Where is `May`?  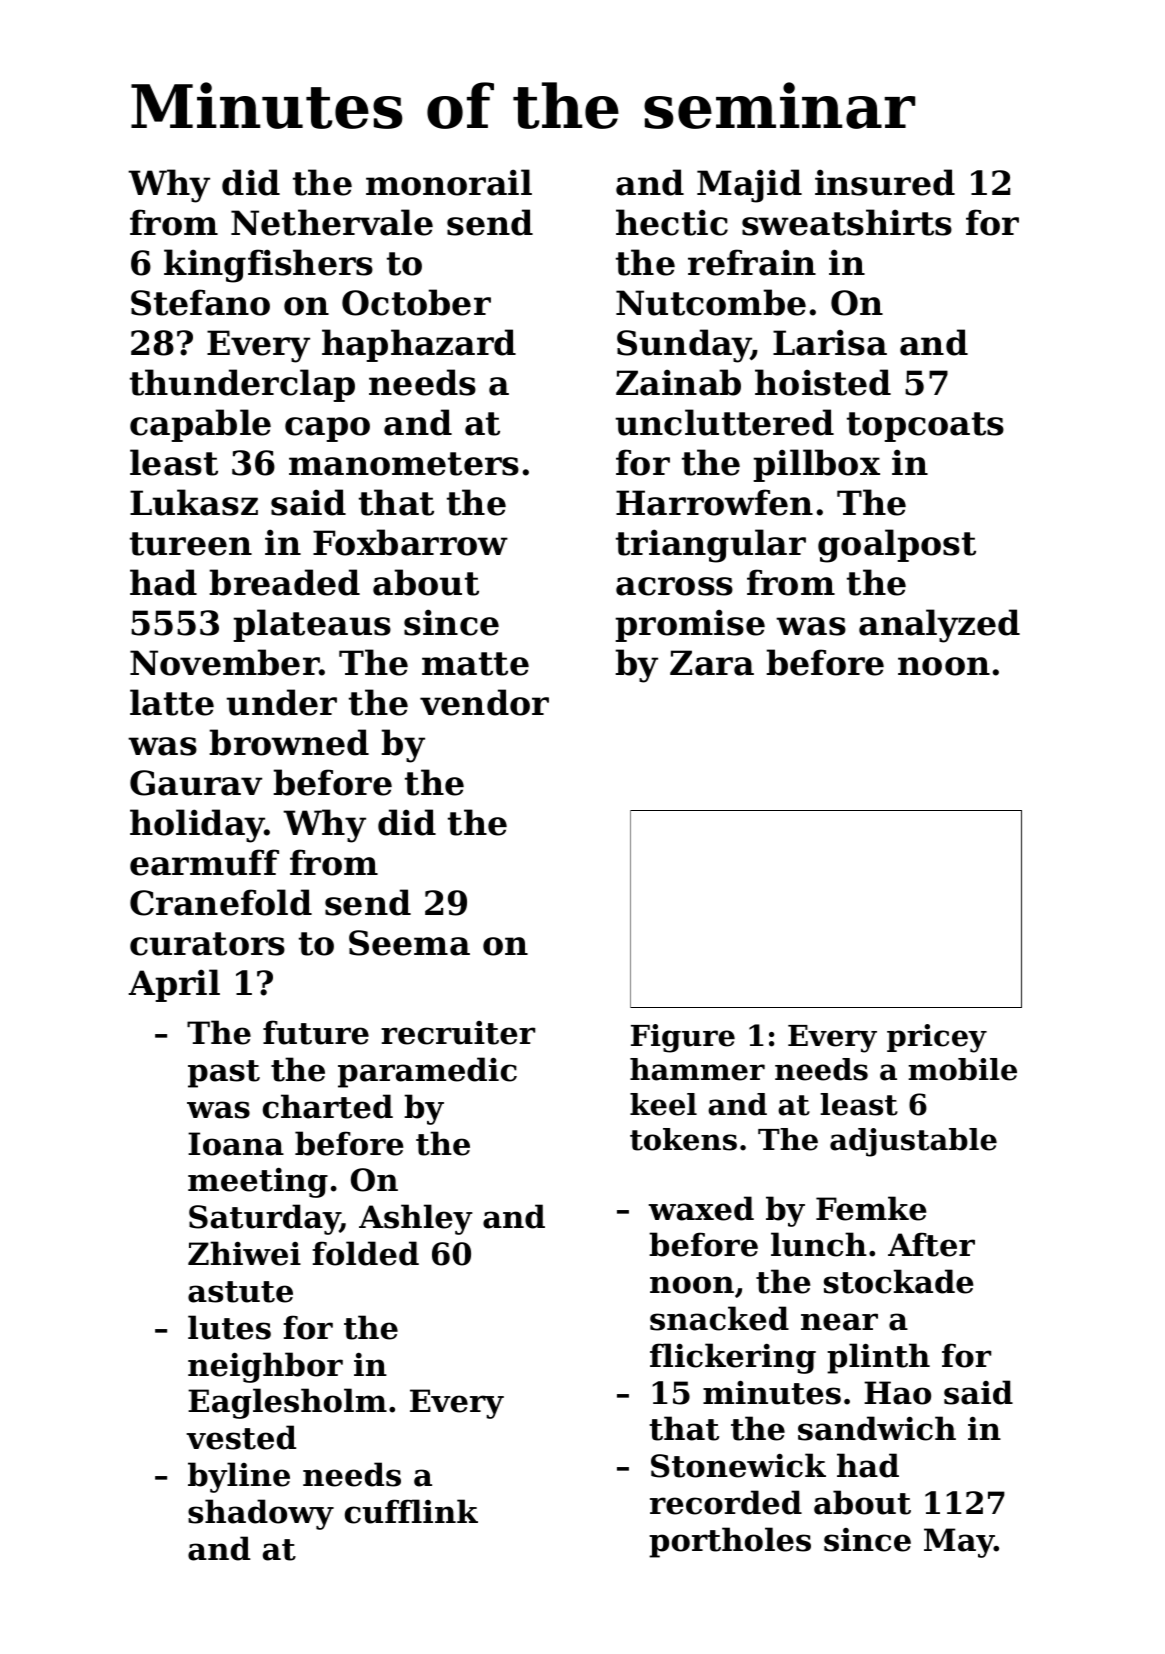 May is located at coordinates (959, 1543).
